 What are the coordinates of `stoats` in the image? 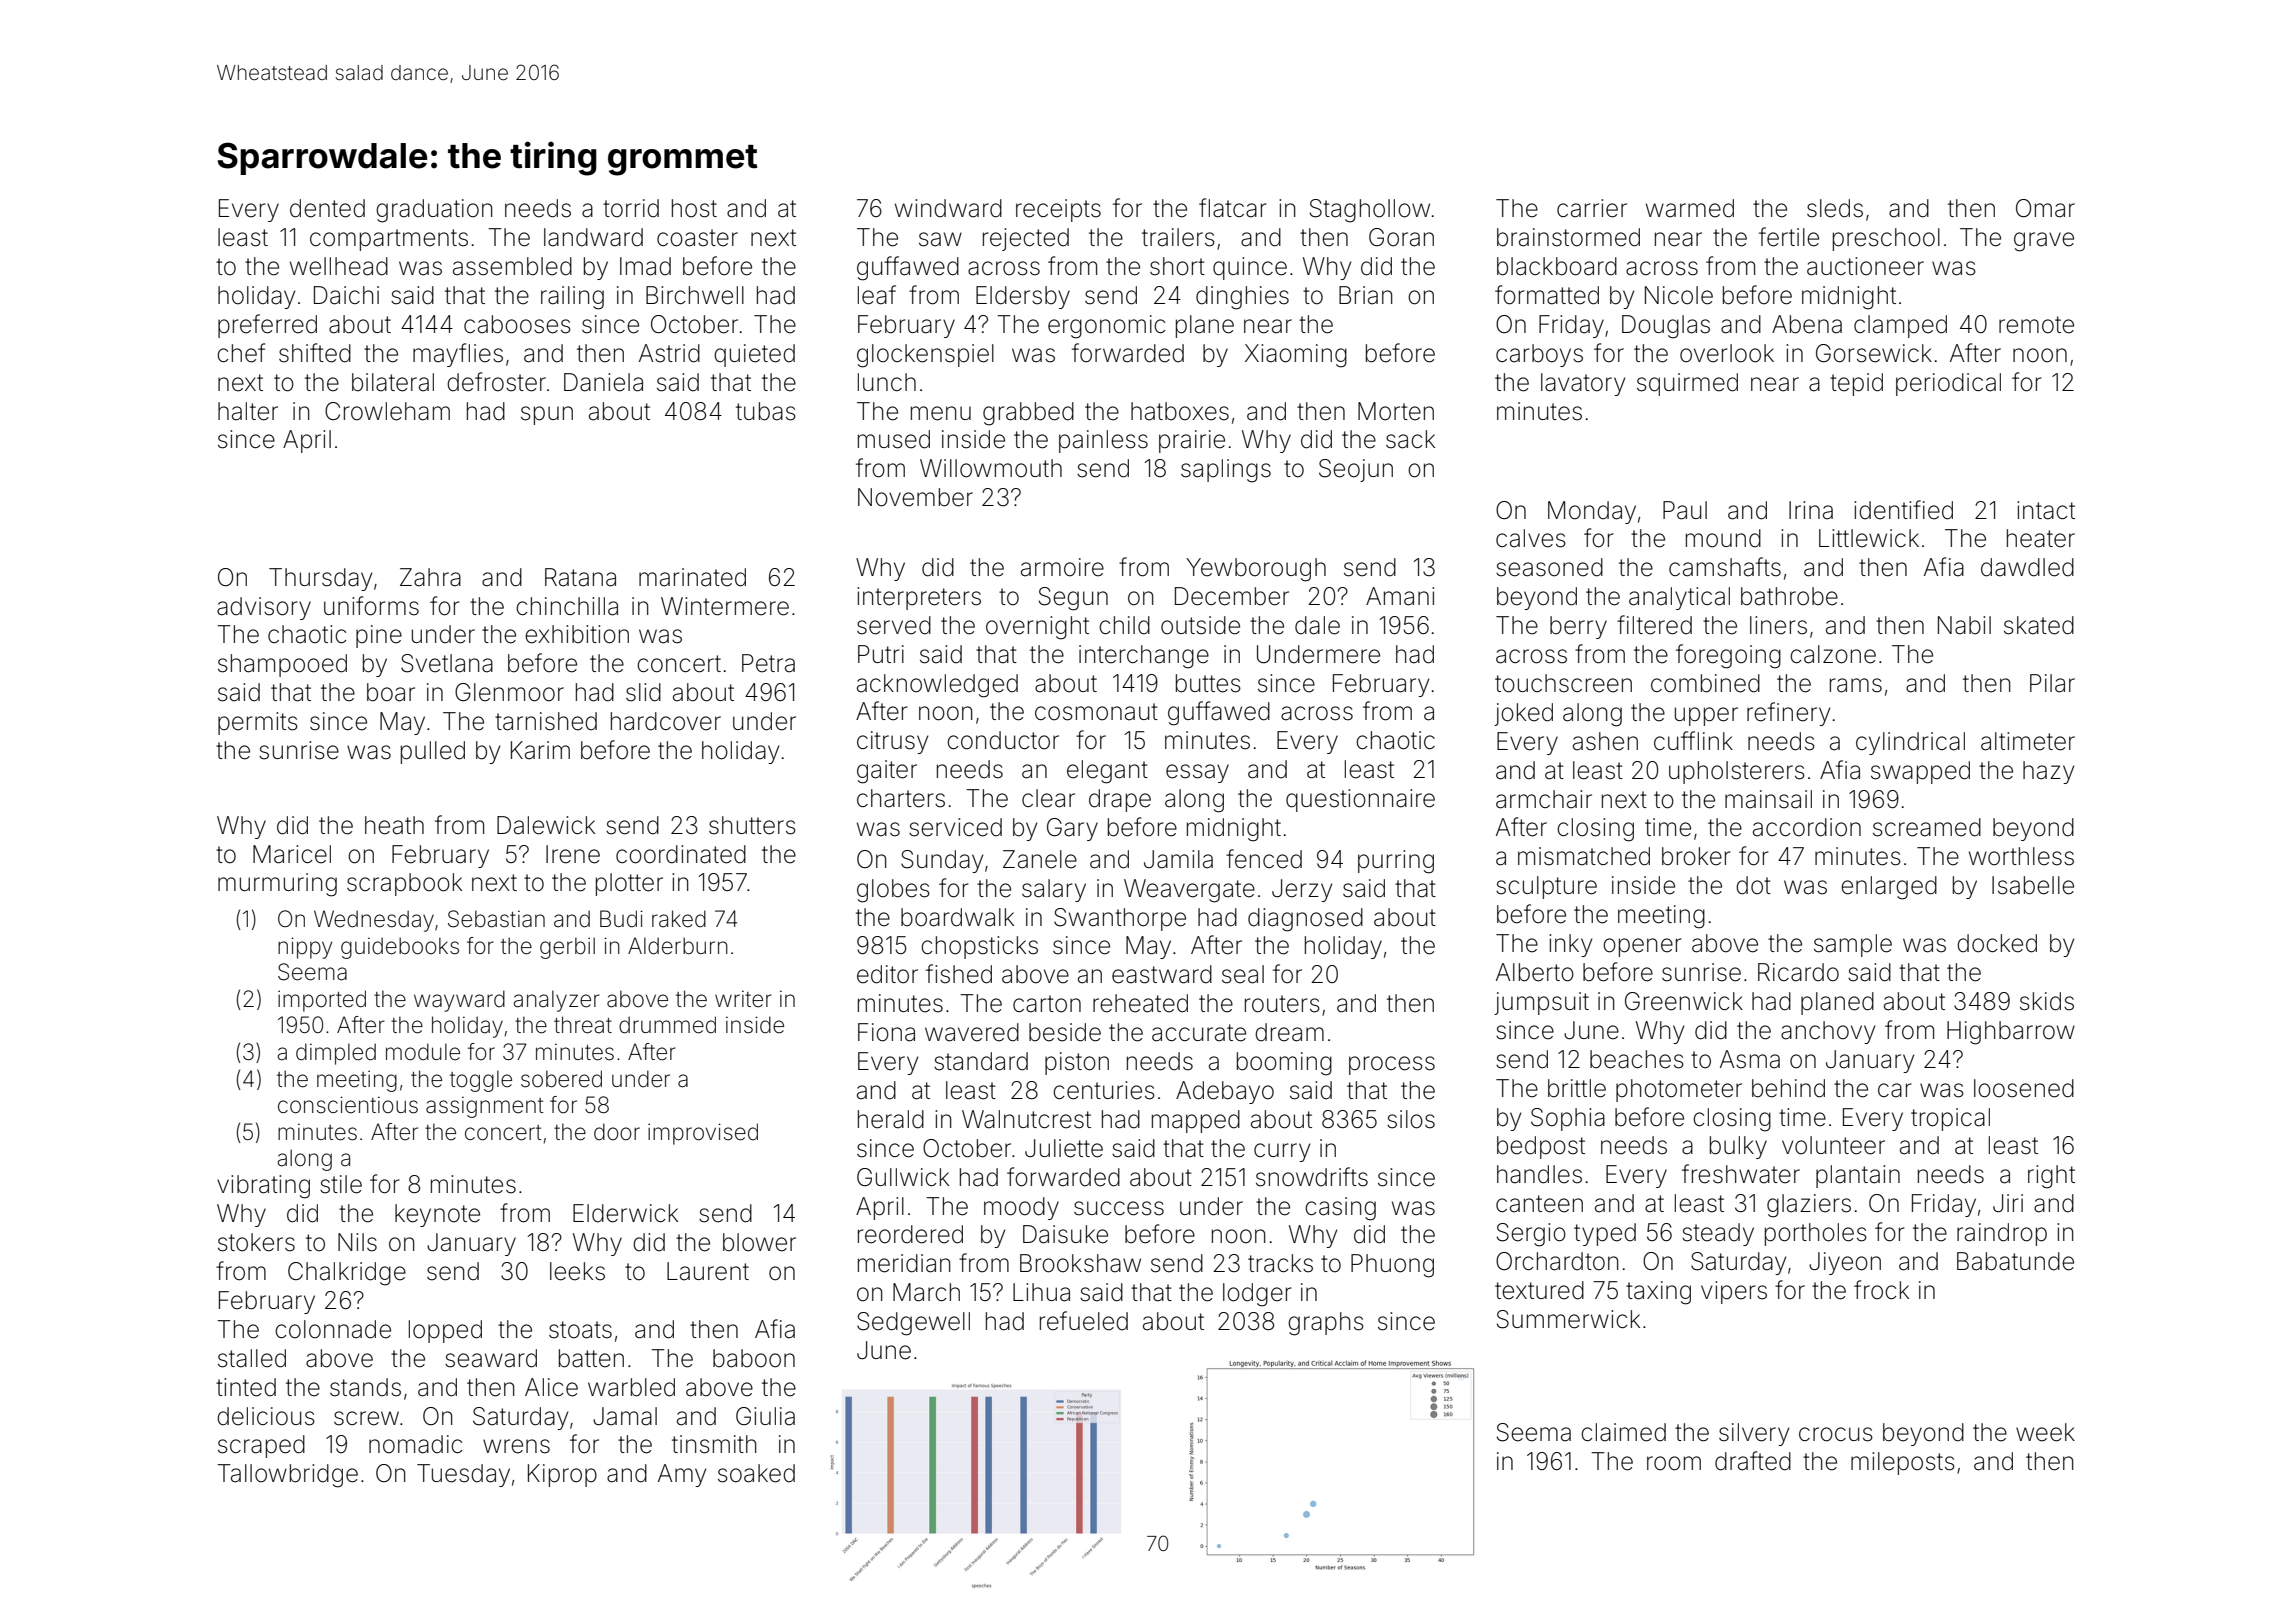 It's located at (580, 1330).
